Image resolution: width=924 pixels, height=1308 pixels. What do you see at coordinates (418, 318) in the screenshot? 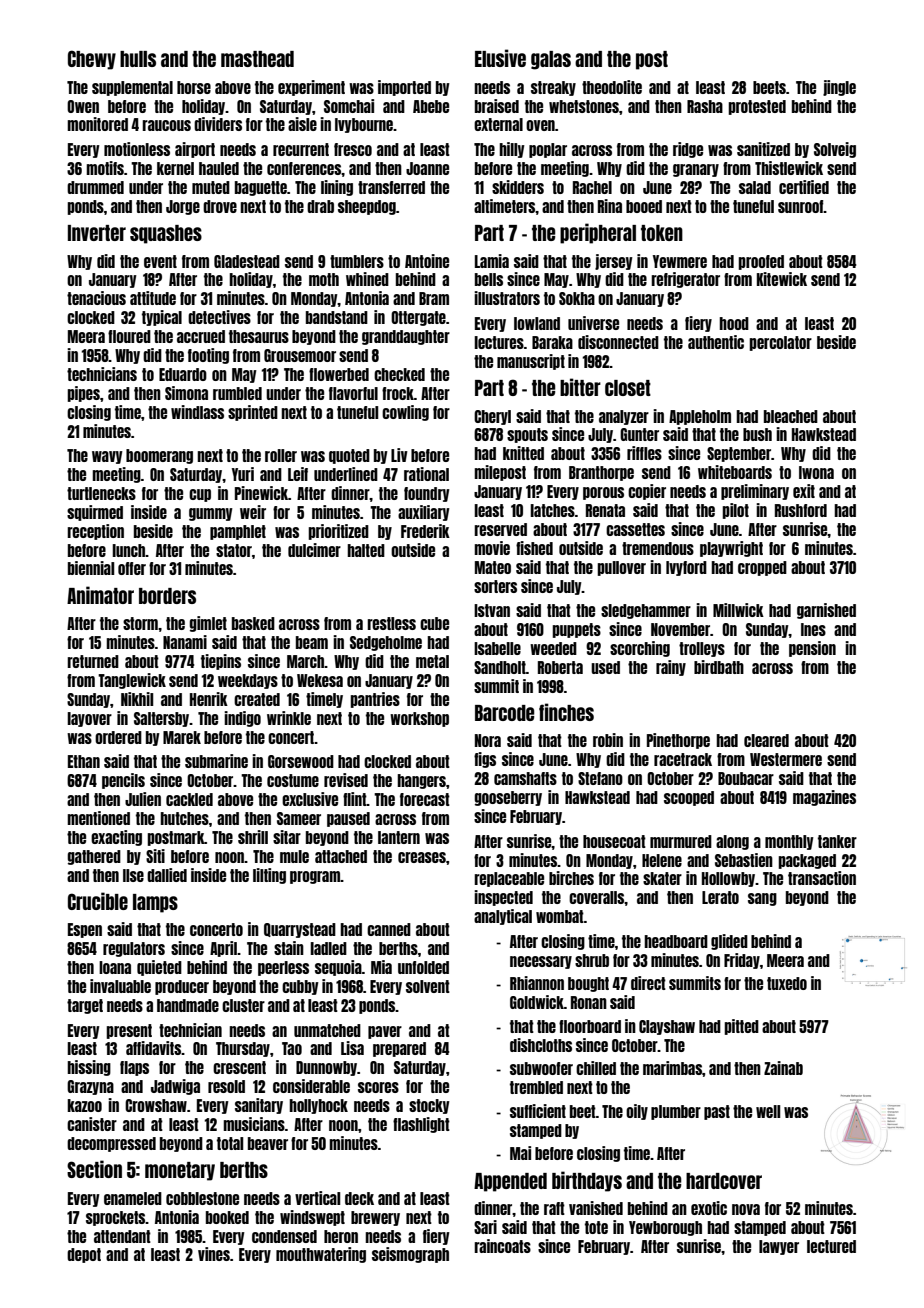
I see `Ottergate` at bounding box center [418, 318].
